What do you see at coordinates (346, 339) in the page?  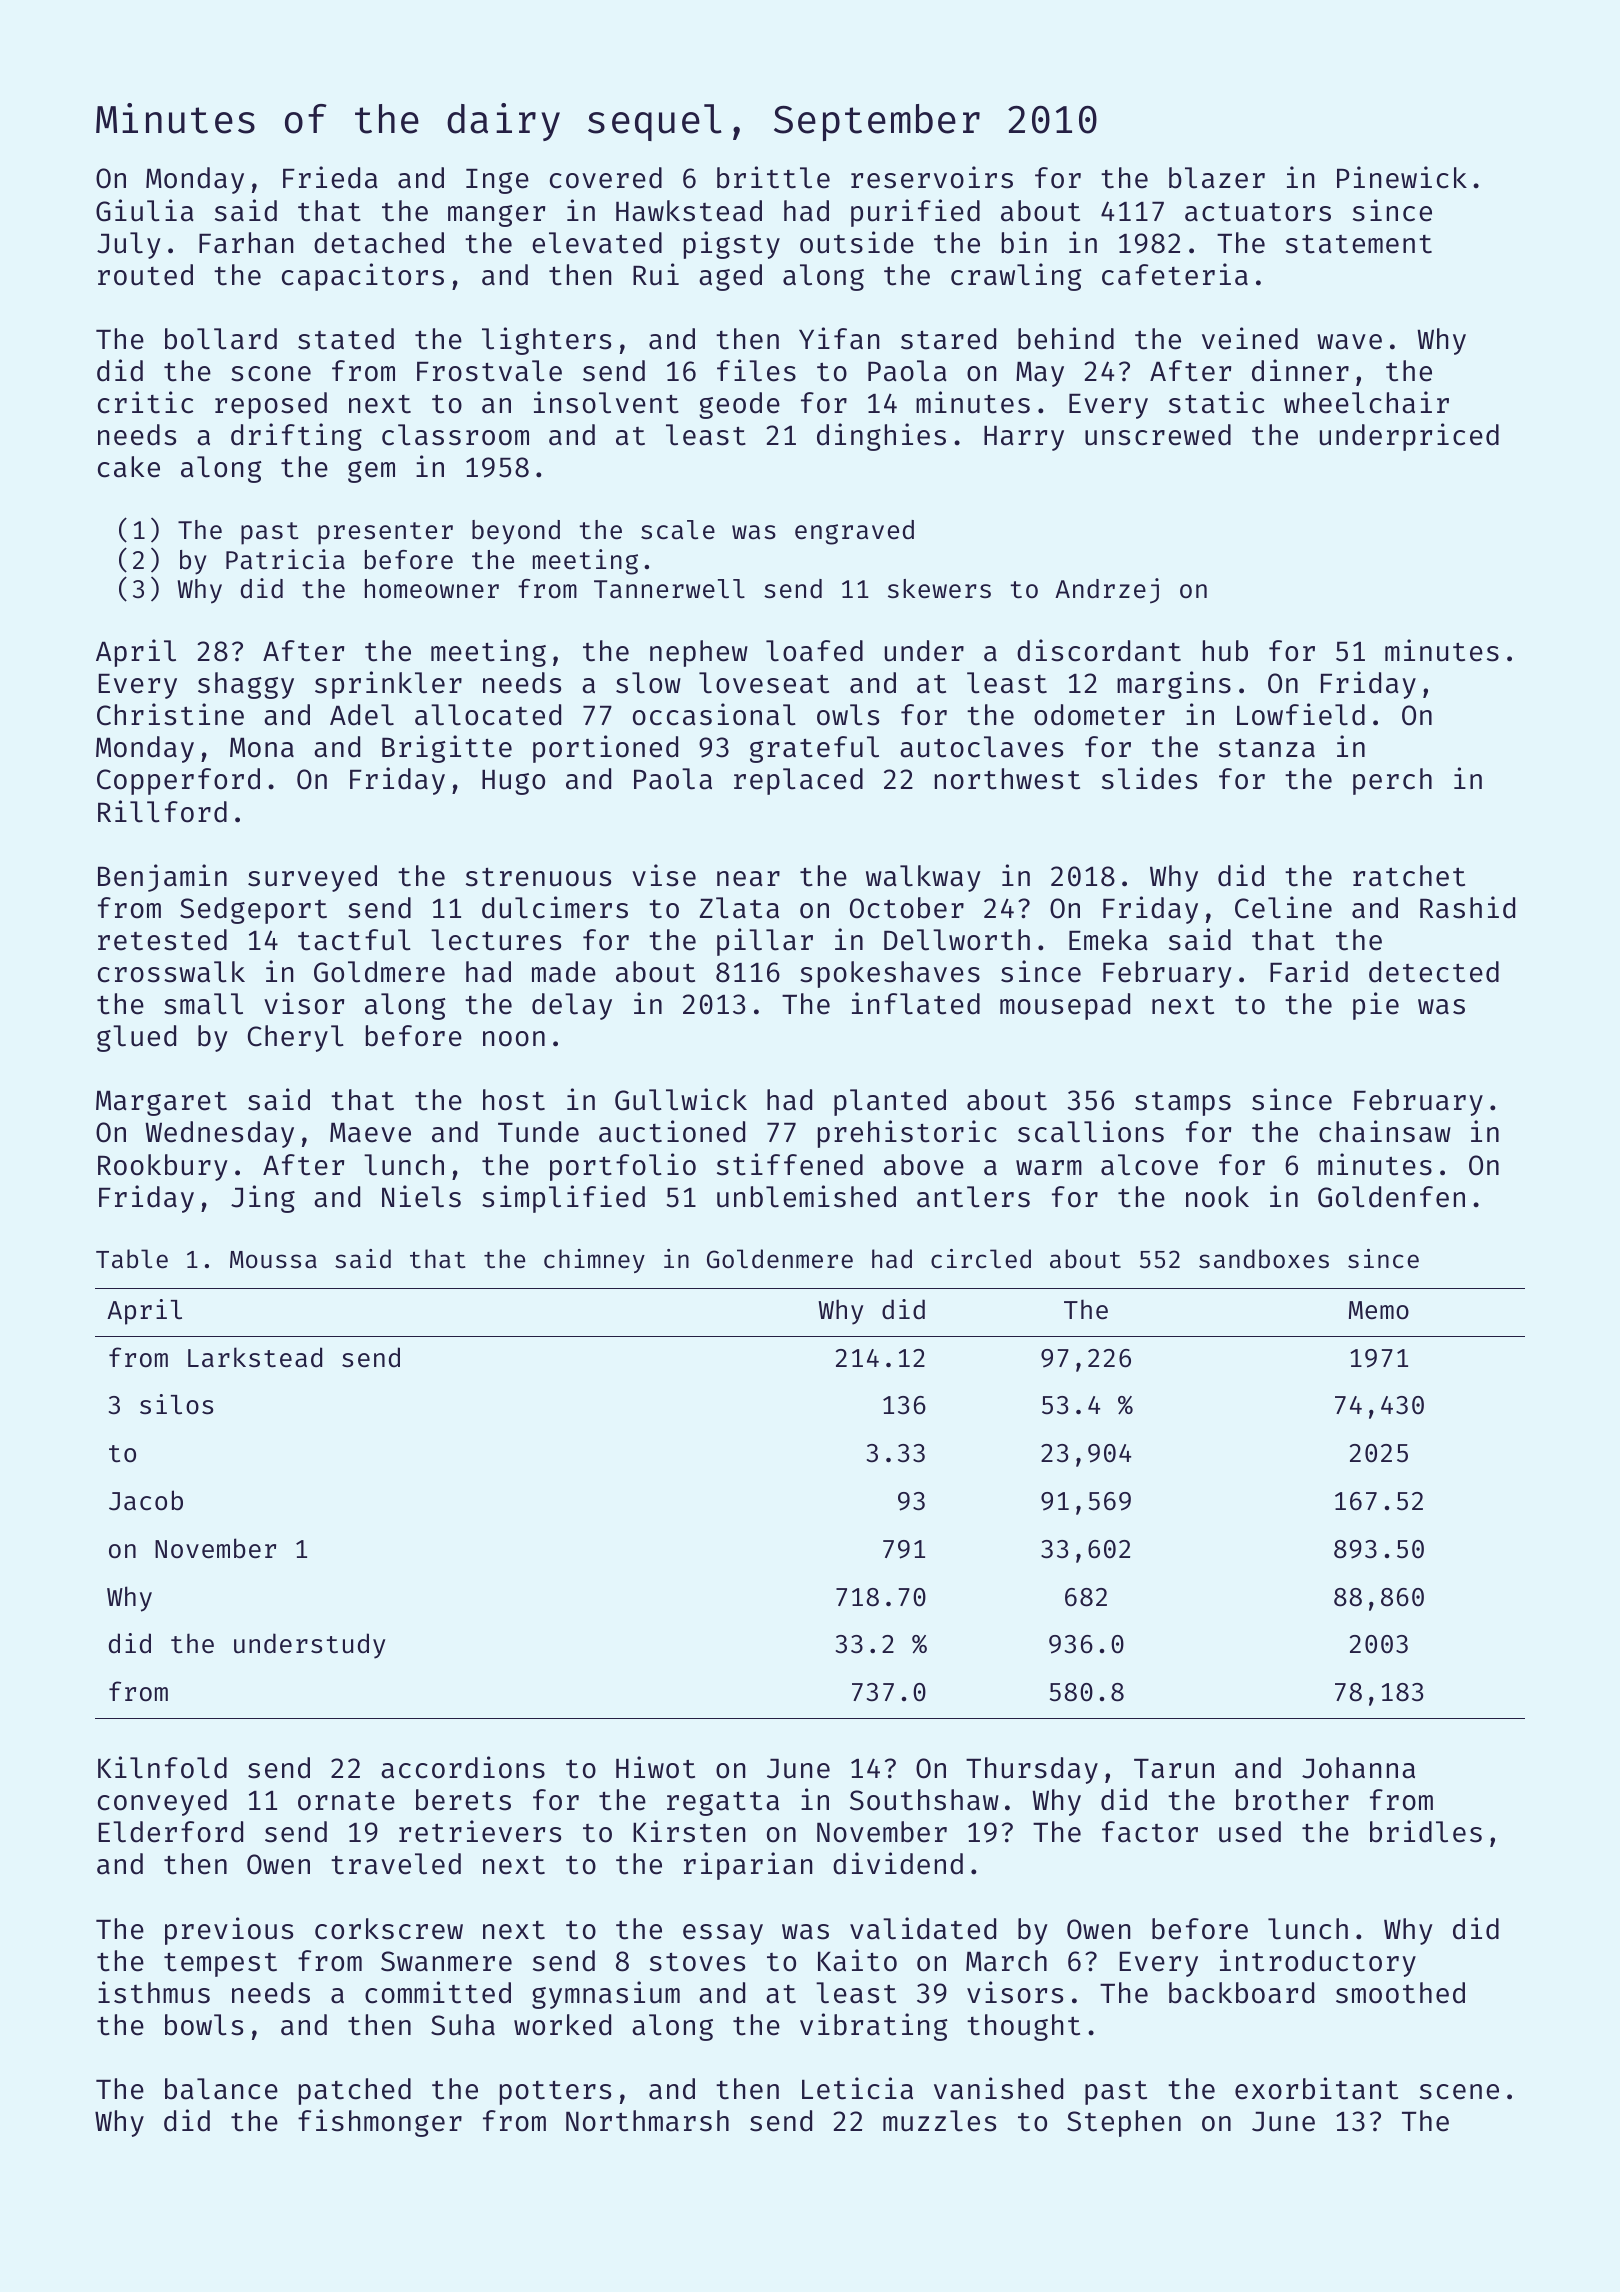 I see `stated` at bounding box center [346, 339].
